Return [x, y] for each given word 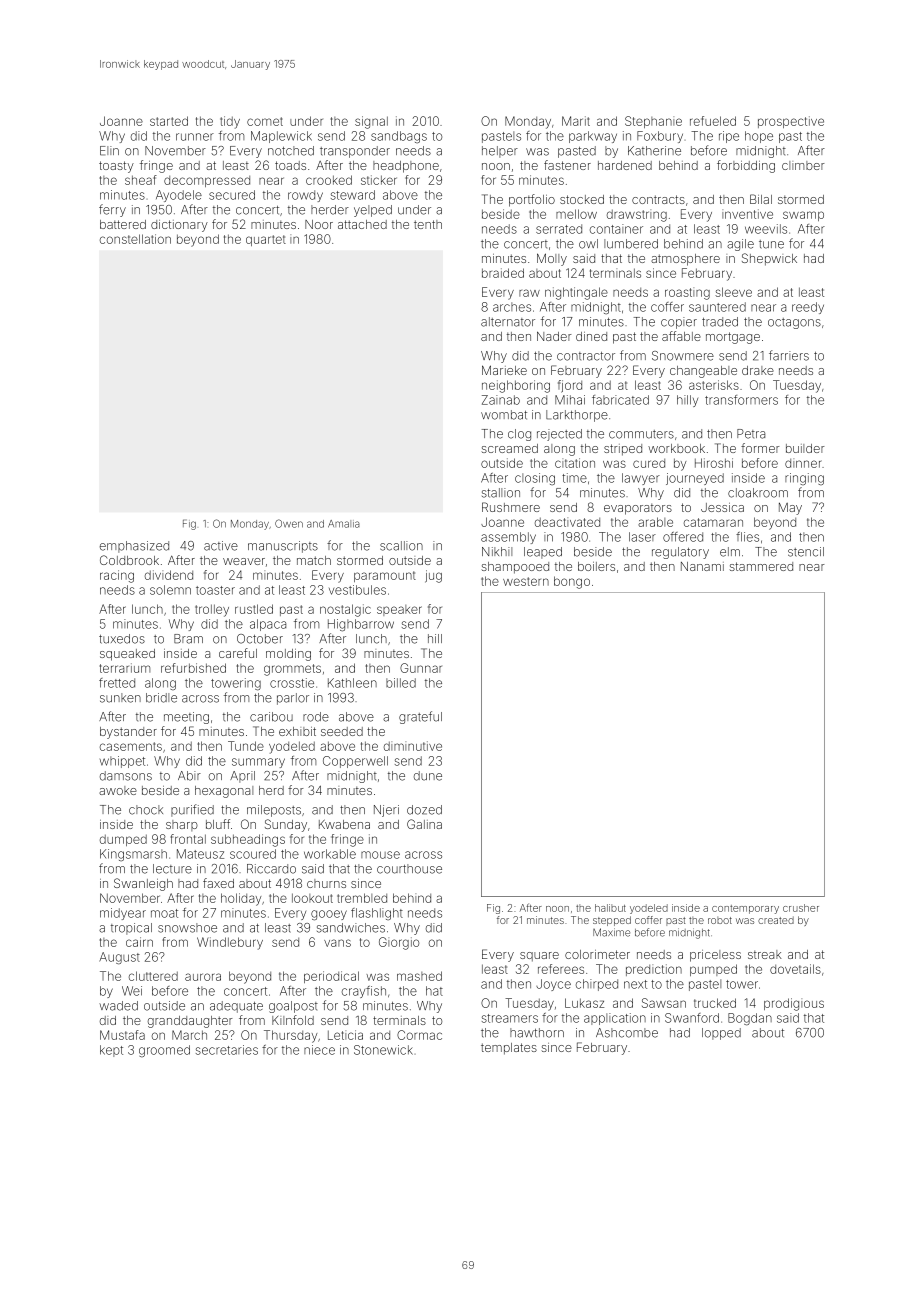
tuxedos [122, 639]
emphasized [134, 547]
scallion [401, 546]
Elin [109, 151]
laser [642, 537]
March [189, 1035]
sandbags [399, 137]
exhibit [297, 731]
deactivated [567, 522]
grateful [420, 717]
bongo [572, 582]
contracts [658, 199]
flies [747, 537]
